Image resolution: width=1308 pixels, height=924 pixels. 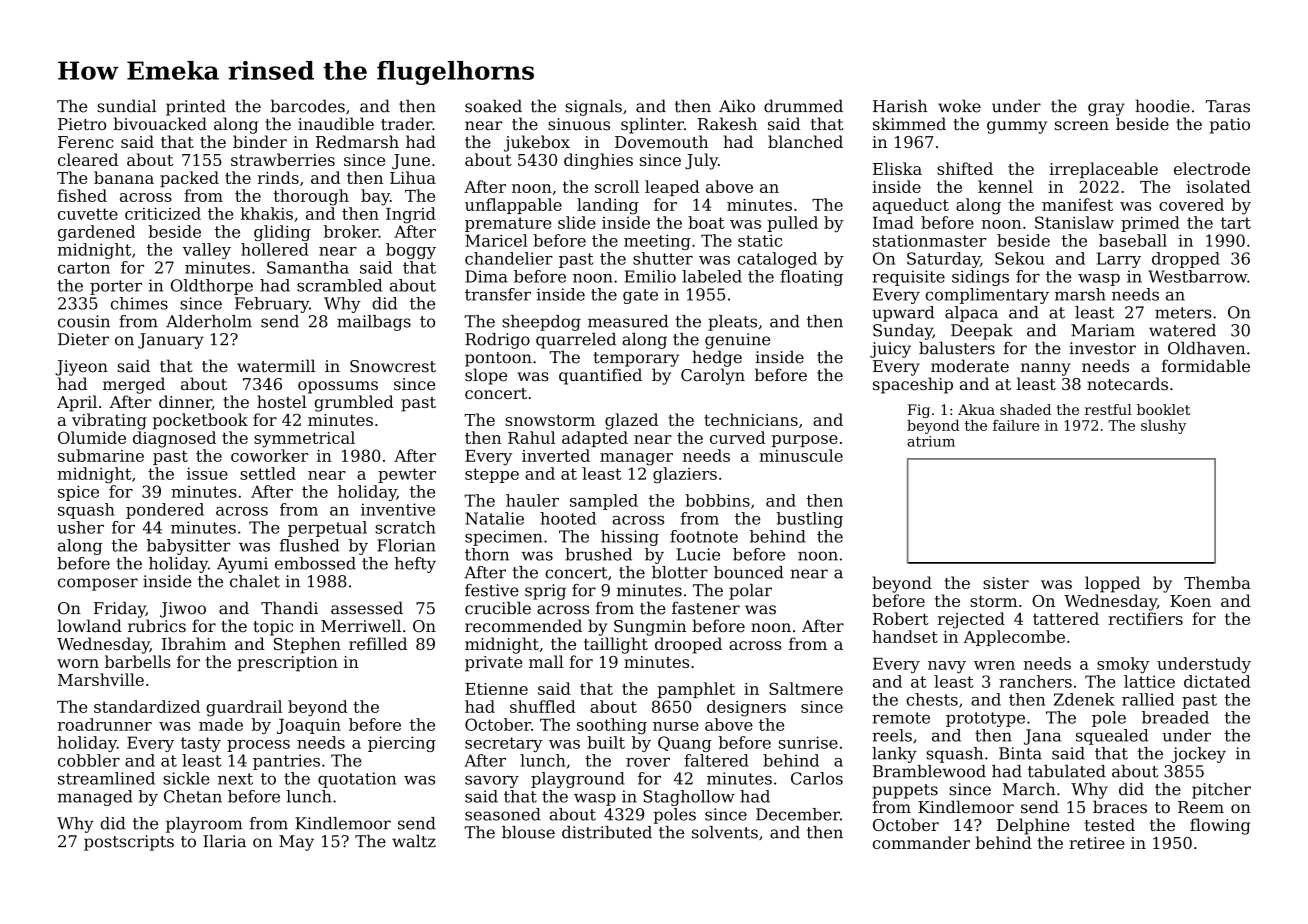 What do you see at coordinates (487, 554) in the document?
I see `thorn` at bounding box center [487, 554].
